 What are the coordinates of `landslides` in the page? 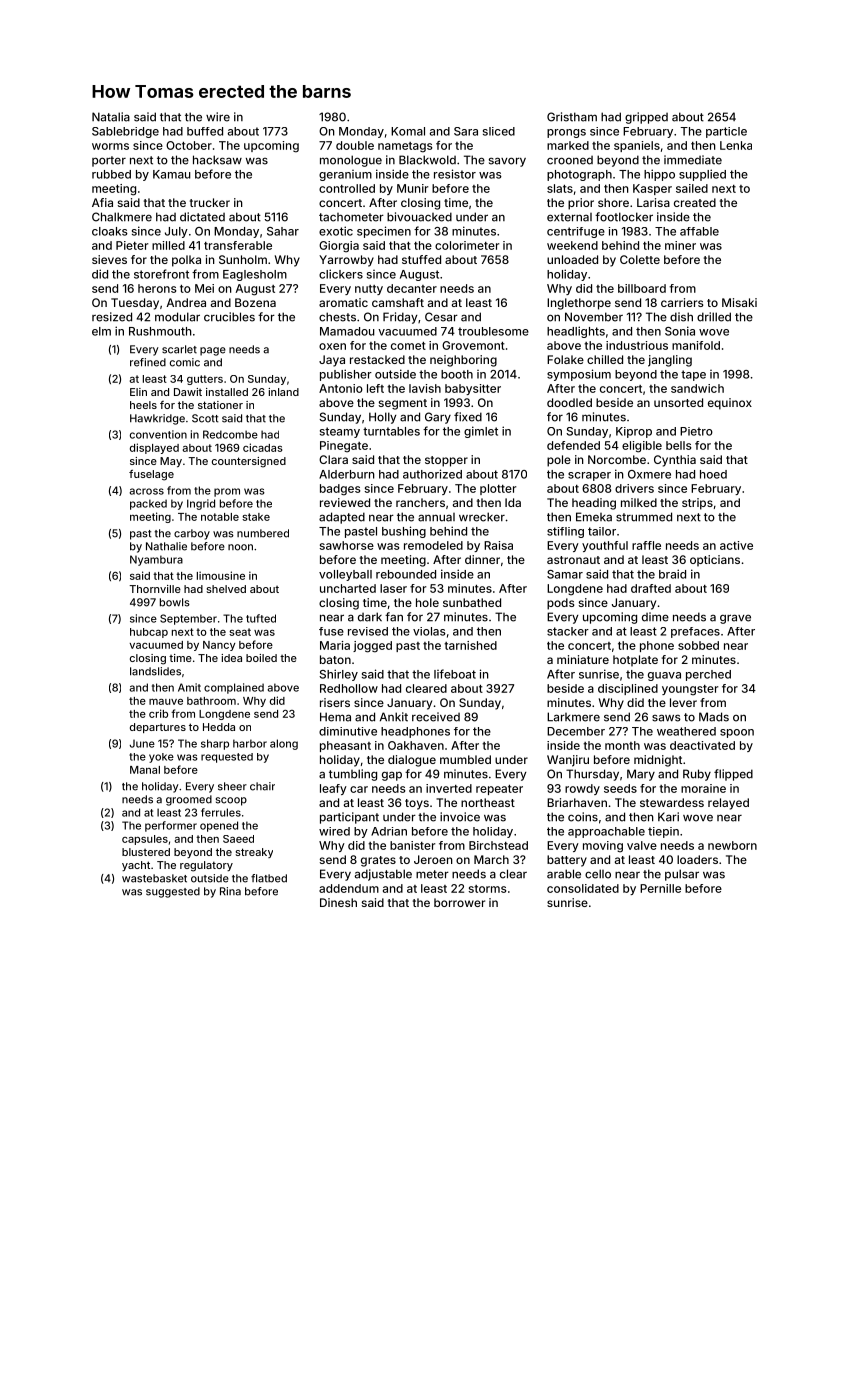 It's located at (155, 671).
